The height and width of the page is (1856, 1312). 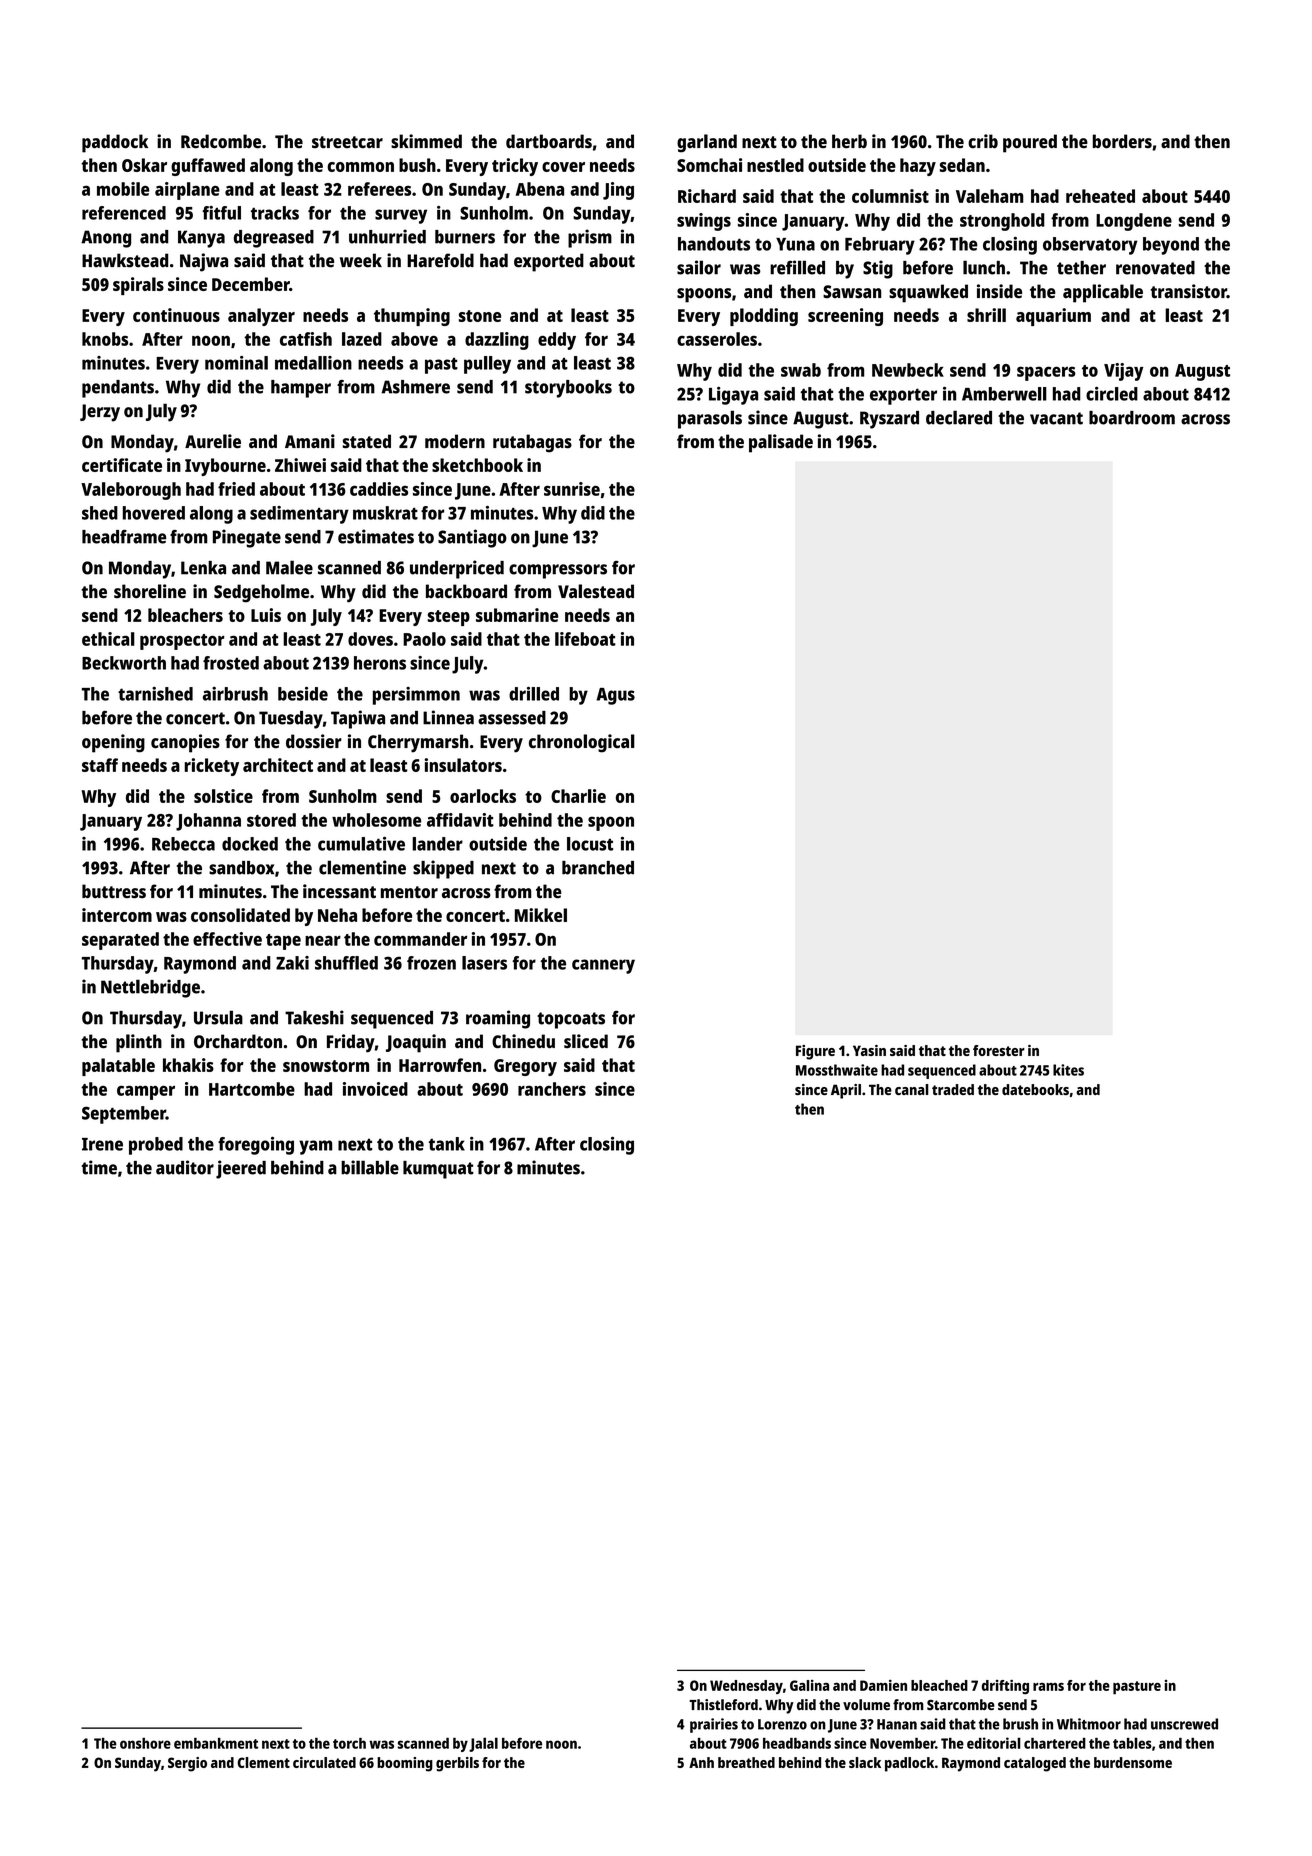 I want to click on Sergio, so click(x=187, y=1764).
